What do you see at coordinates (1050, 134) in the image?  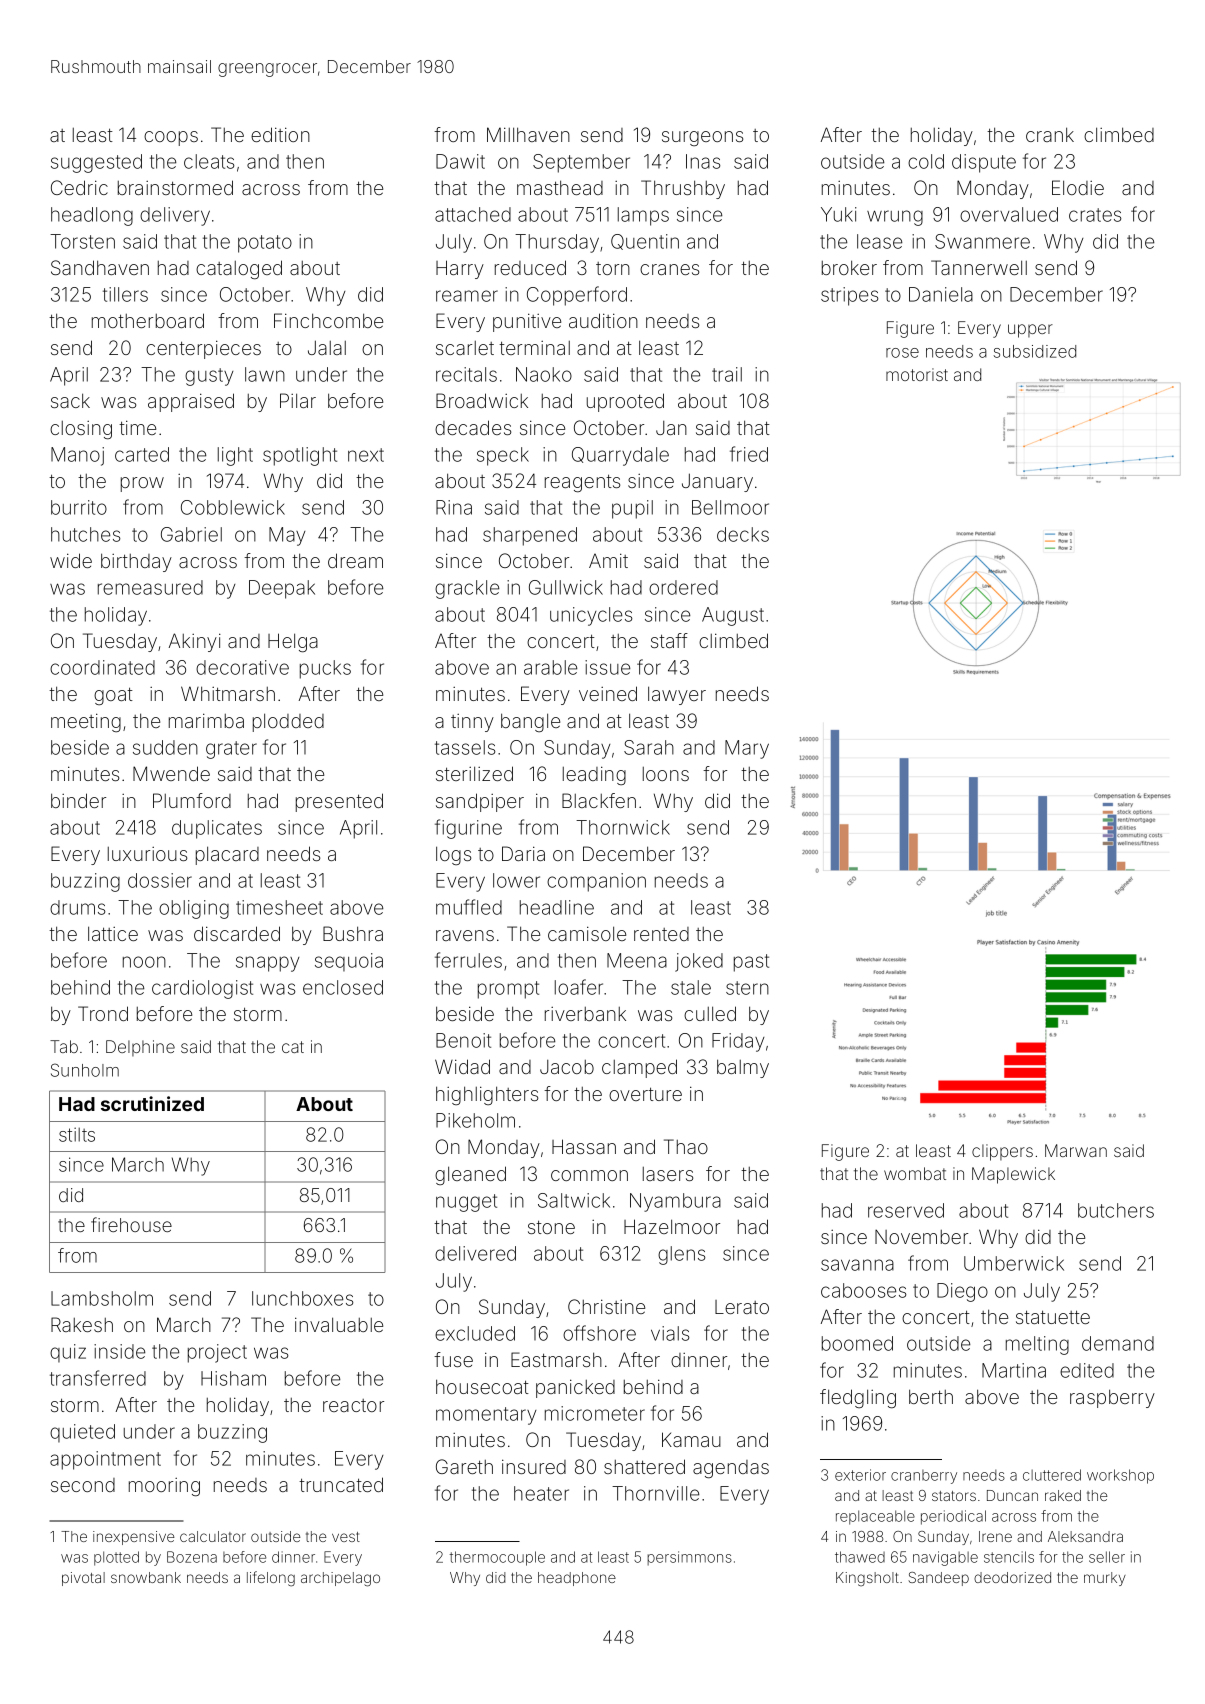 I see `crank` at bounding box center [1050, 134].
